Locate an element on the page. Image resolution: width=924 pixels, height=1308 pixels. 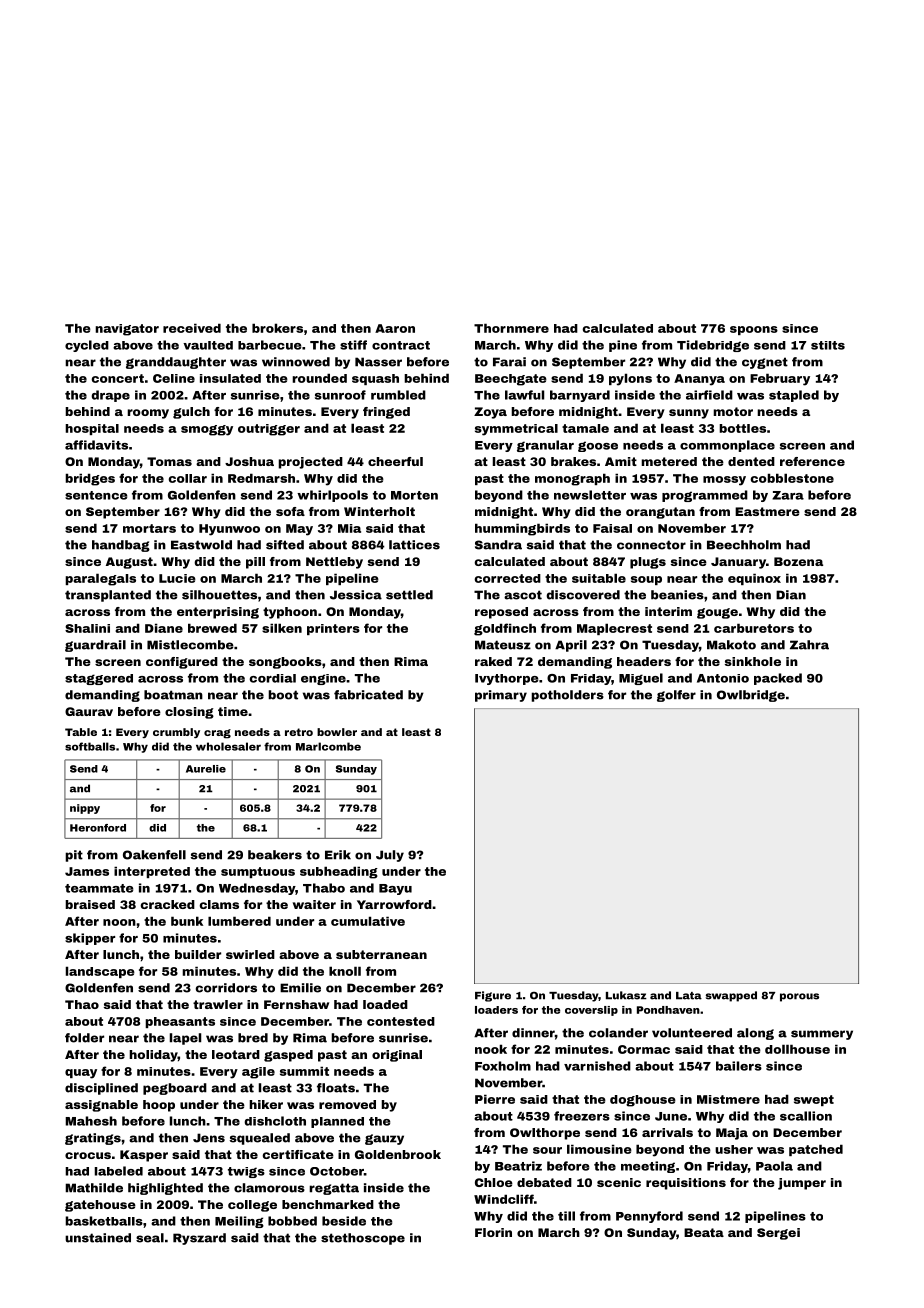
sunny is located at coordinates (689, 414).
